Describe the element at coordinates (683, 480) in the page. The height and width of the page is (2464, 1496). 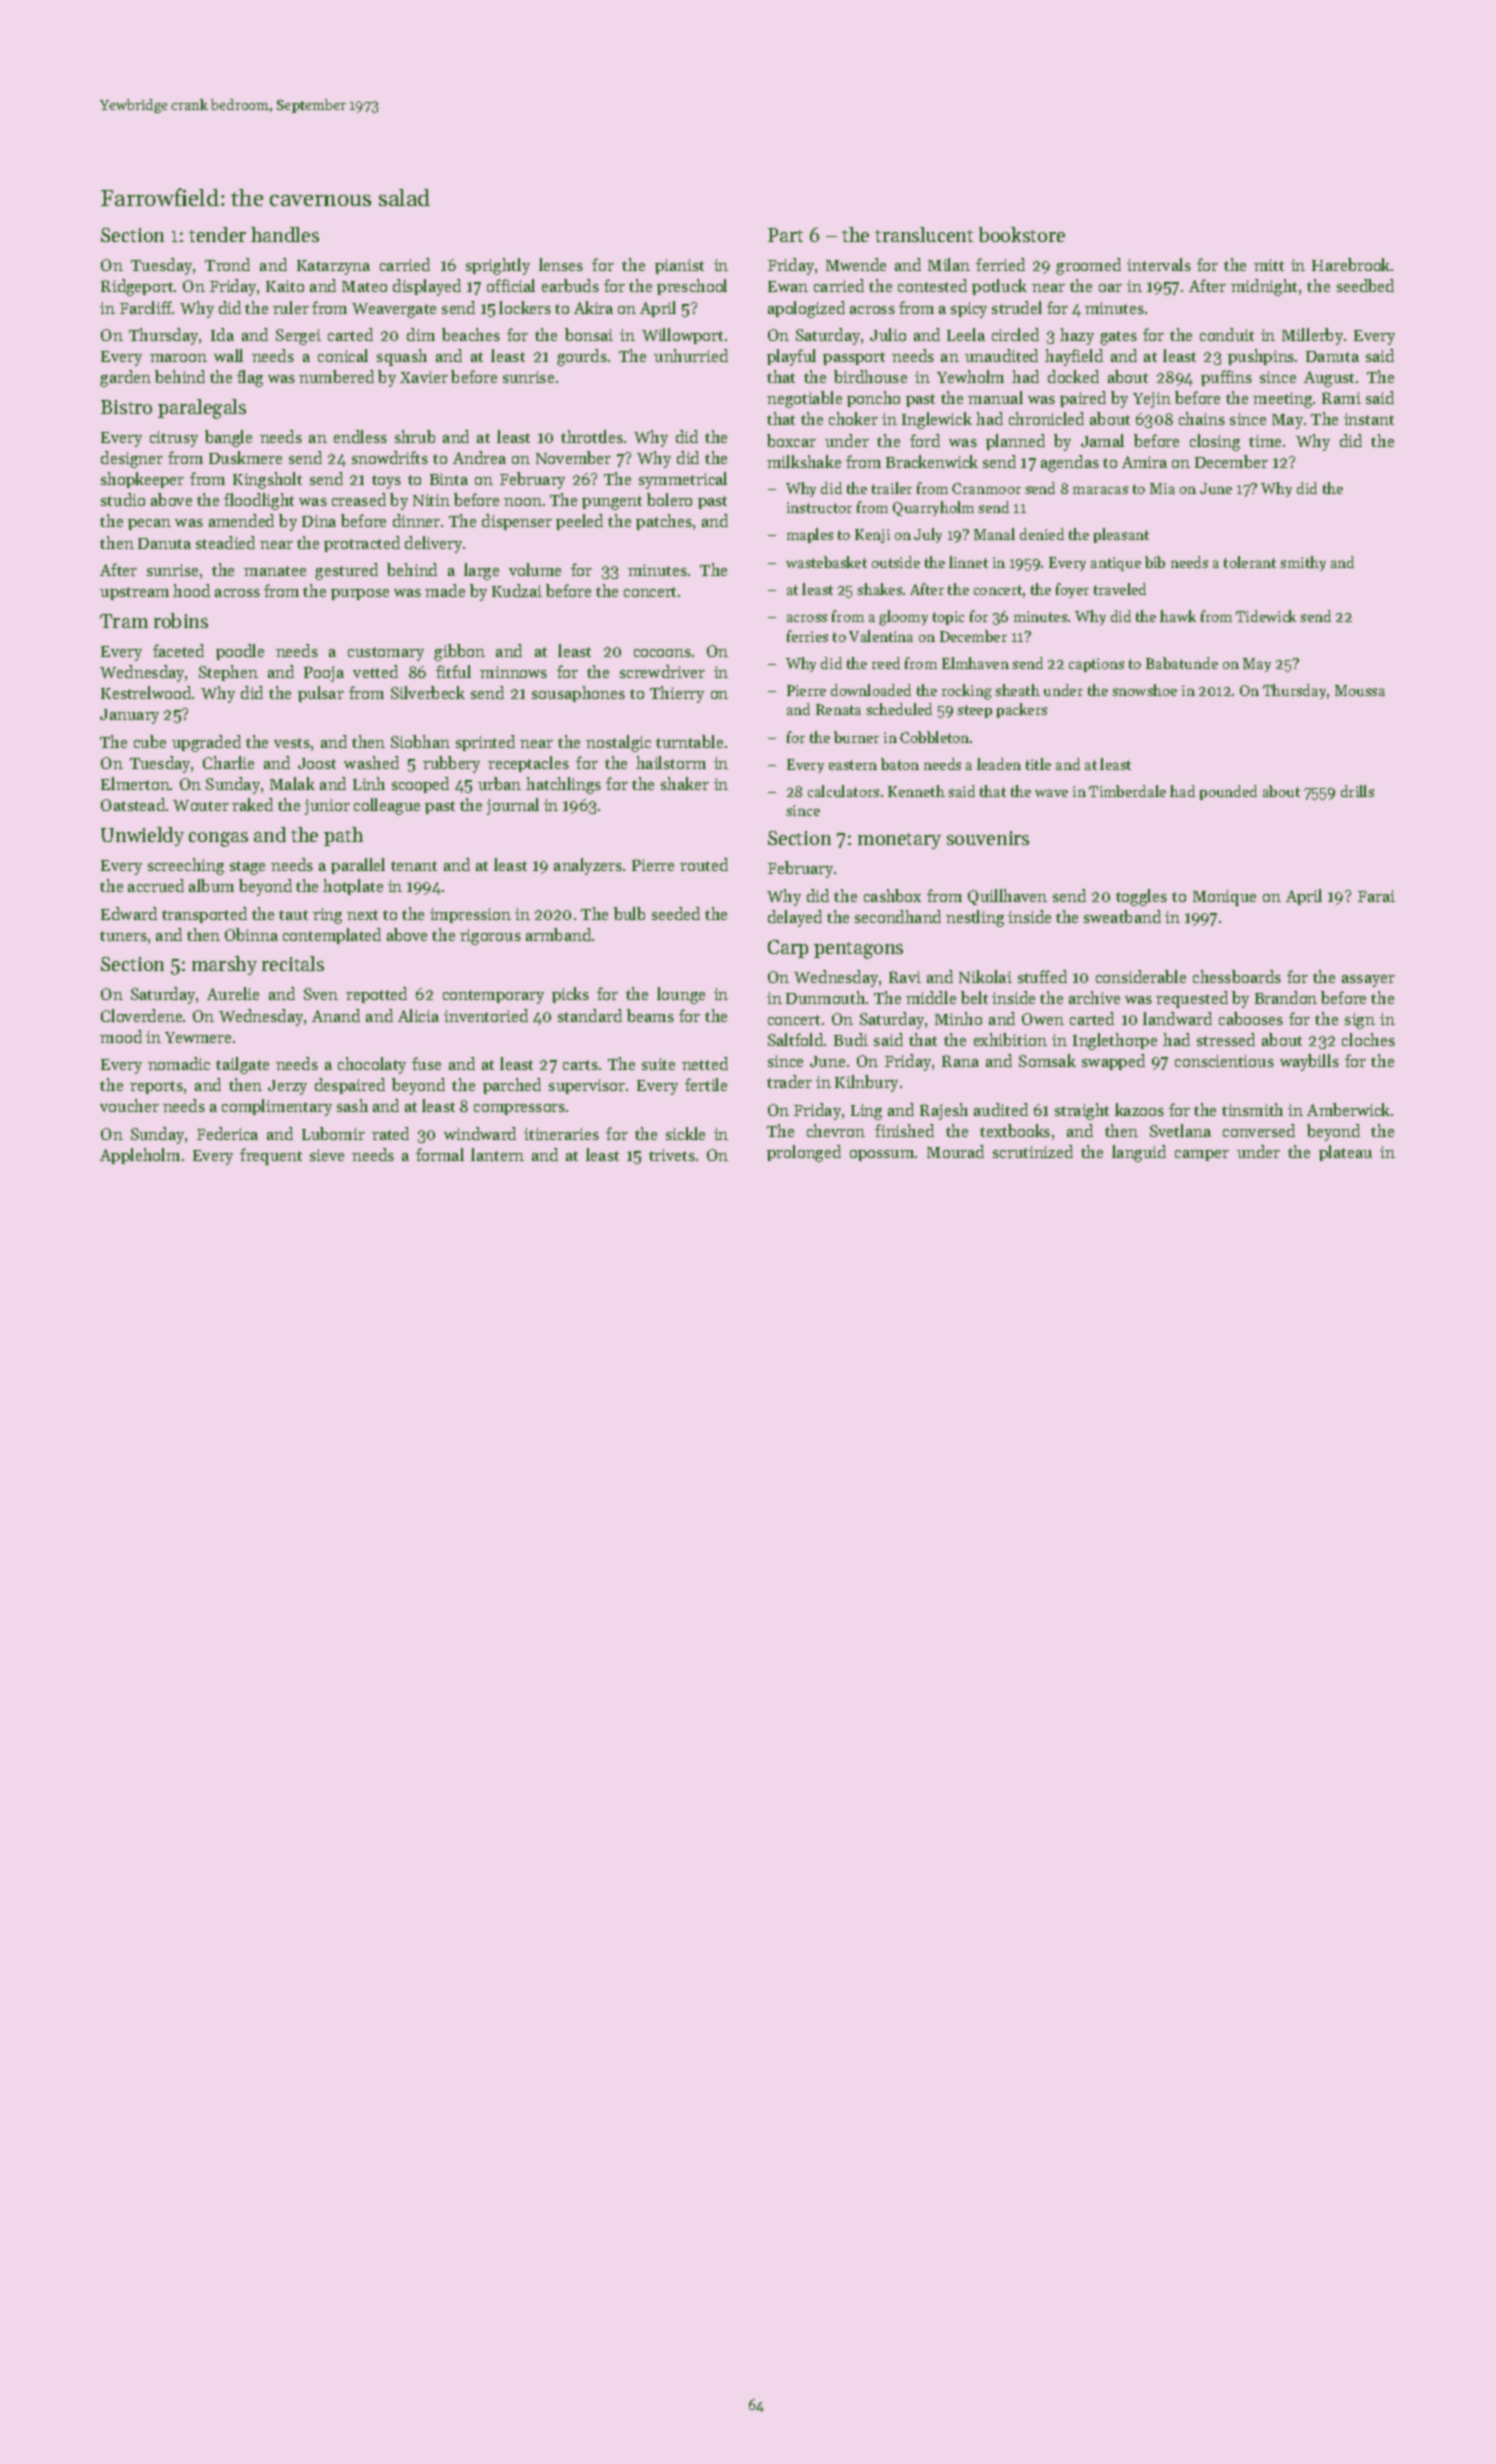
I see `symmetrical` at that location.
